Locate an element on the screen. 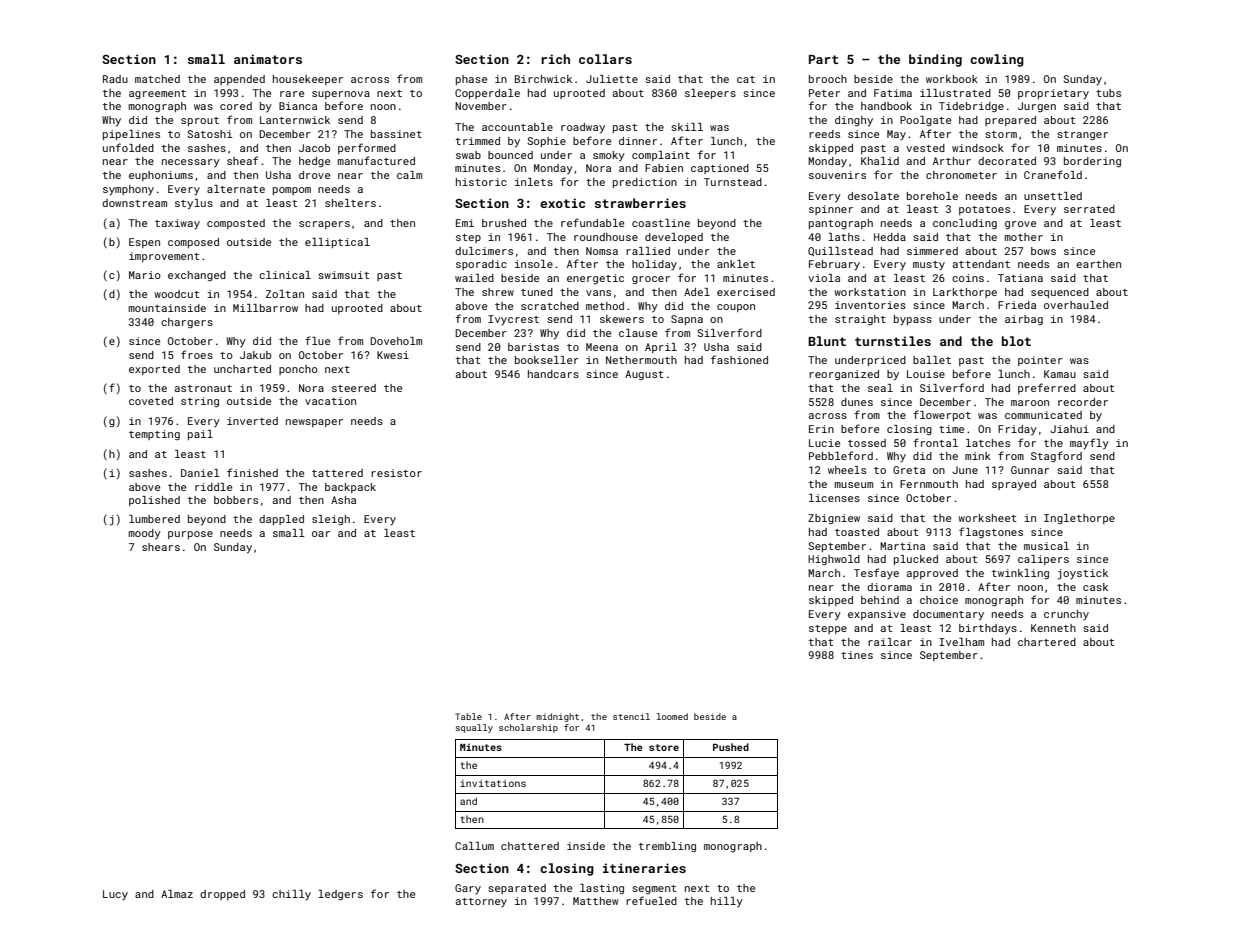 This screenshot has height=952, width=1233. collars is located at coordinates (605, 59).
